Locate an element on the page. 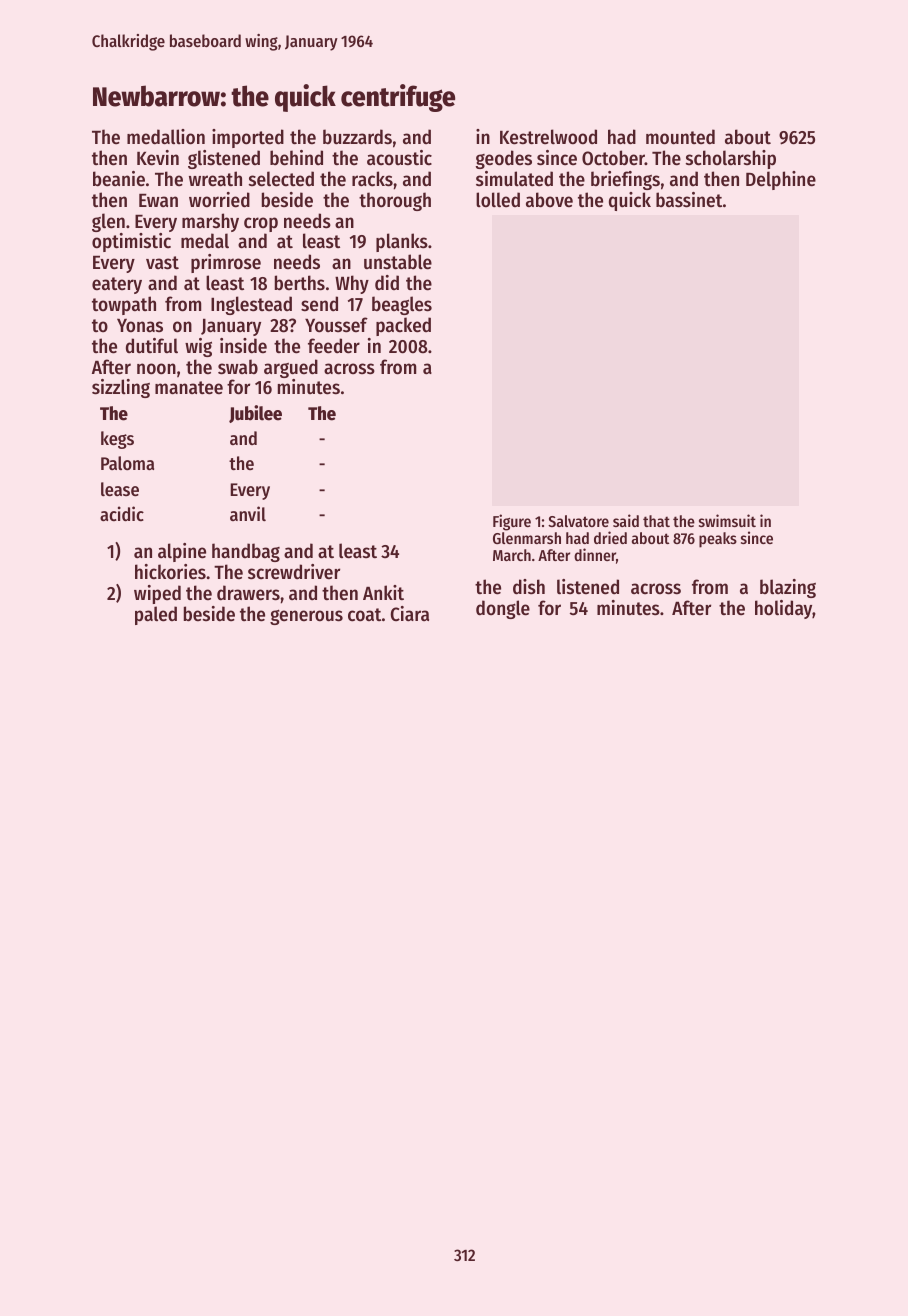  swimsuit is located at coordinates (727, 520).
